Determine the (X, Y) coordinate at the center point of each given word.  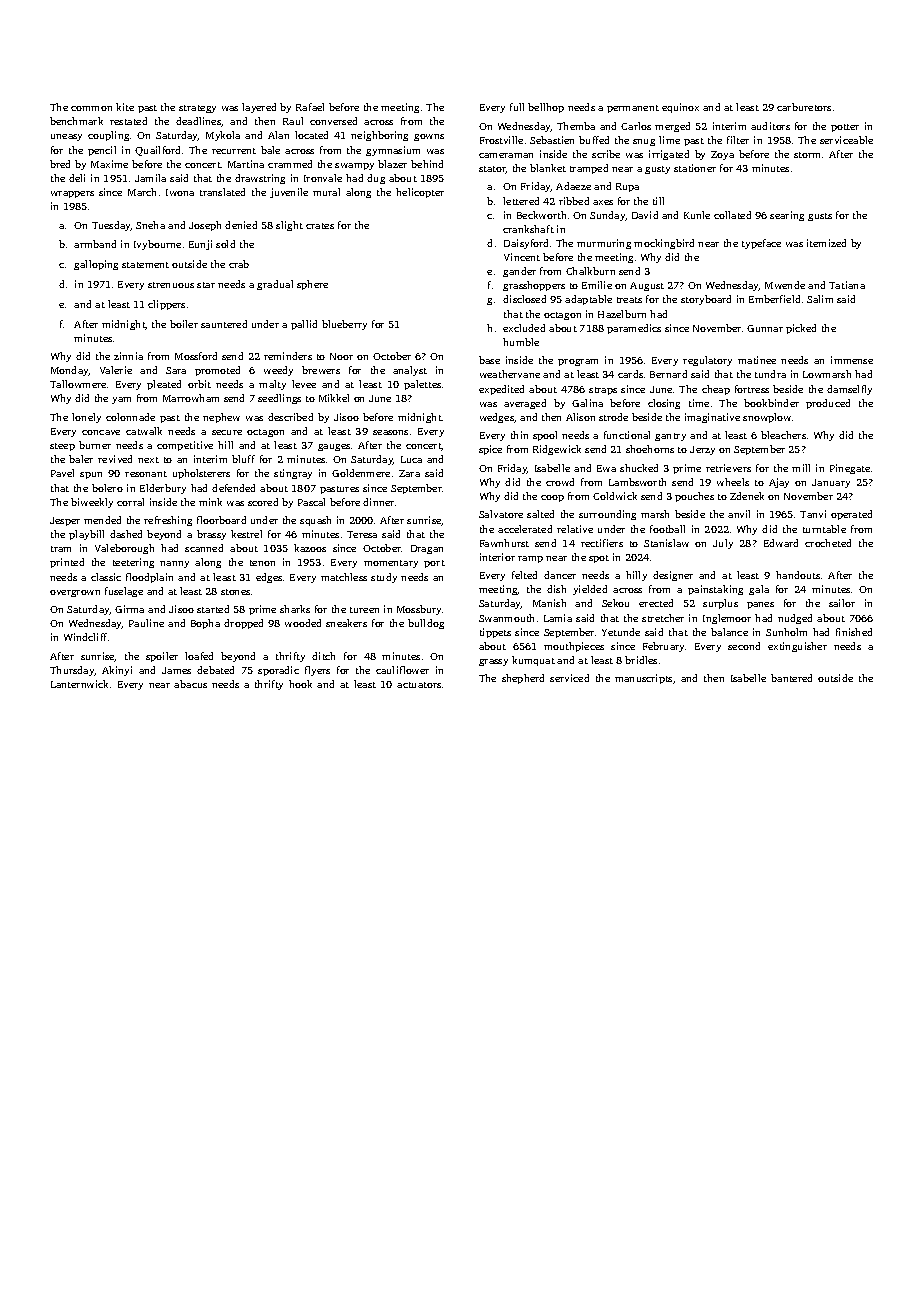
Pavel (62, 473)
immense (852, 360)
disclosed (524, 299)
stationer (695, 168)
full (517, 107)
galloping (96, 265)
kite (125, 107)
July (723, 544)
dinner (378, 502)
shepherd (523, 679)
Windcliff (85, 637)
